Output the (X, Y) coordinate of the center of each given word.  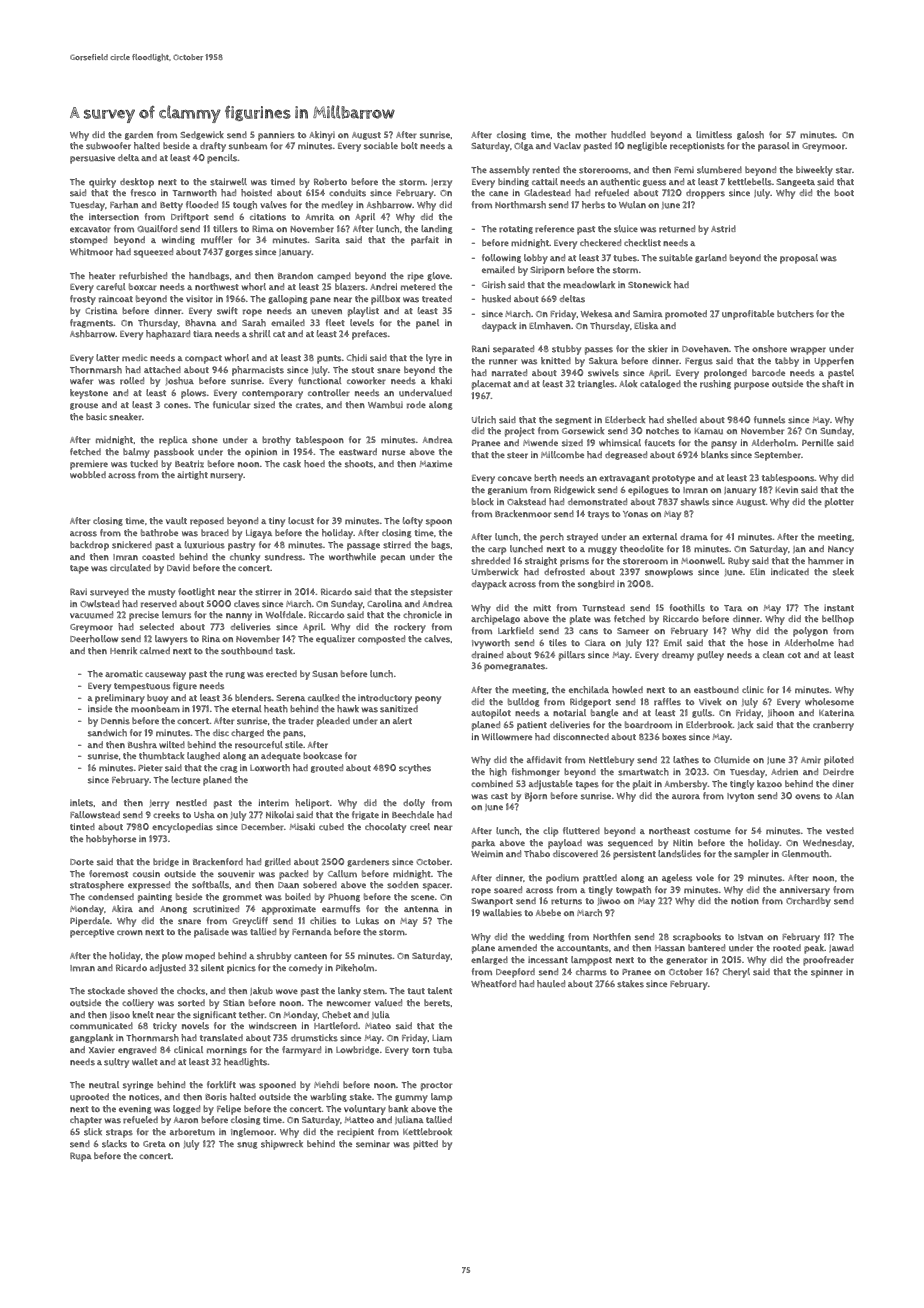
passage (363, 547)
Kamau (708, 431)
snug (247, 1145)
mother (591, 135)
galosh (750, 135)
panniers (276, 136)
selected (157, 627)
